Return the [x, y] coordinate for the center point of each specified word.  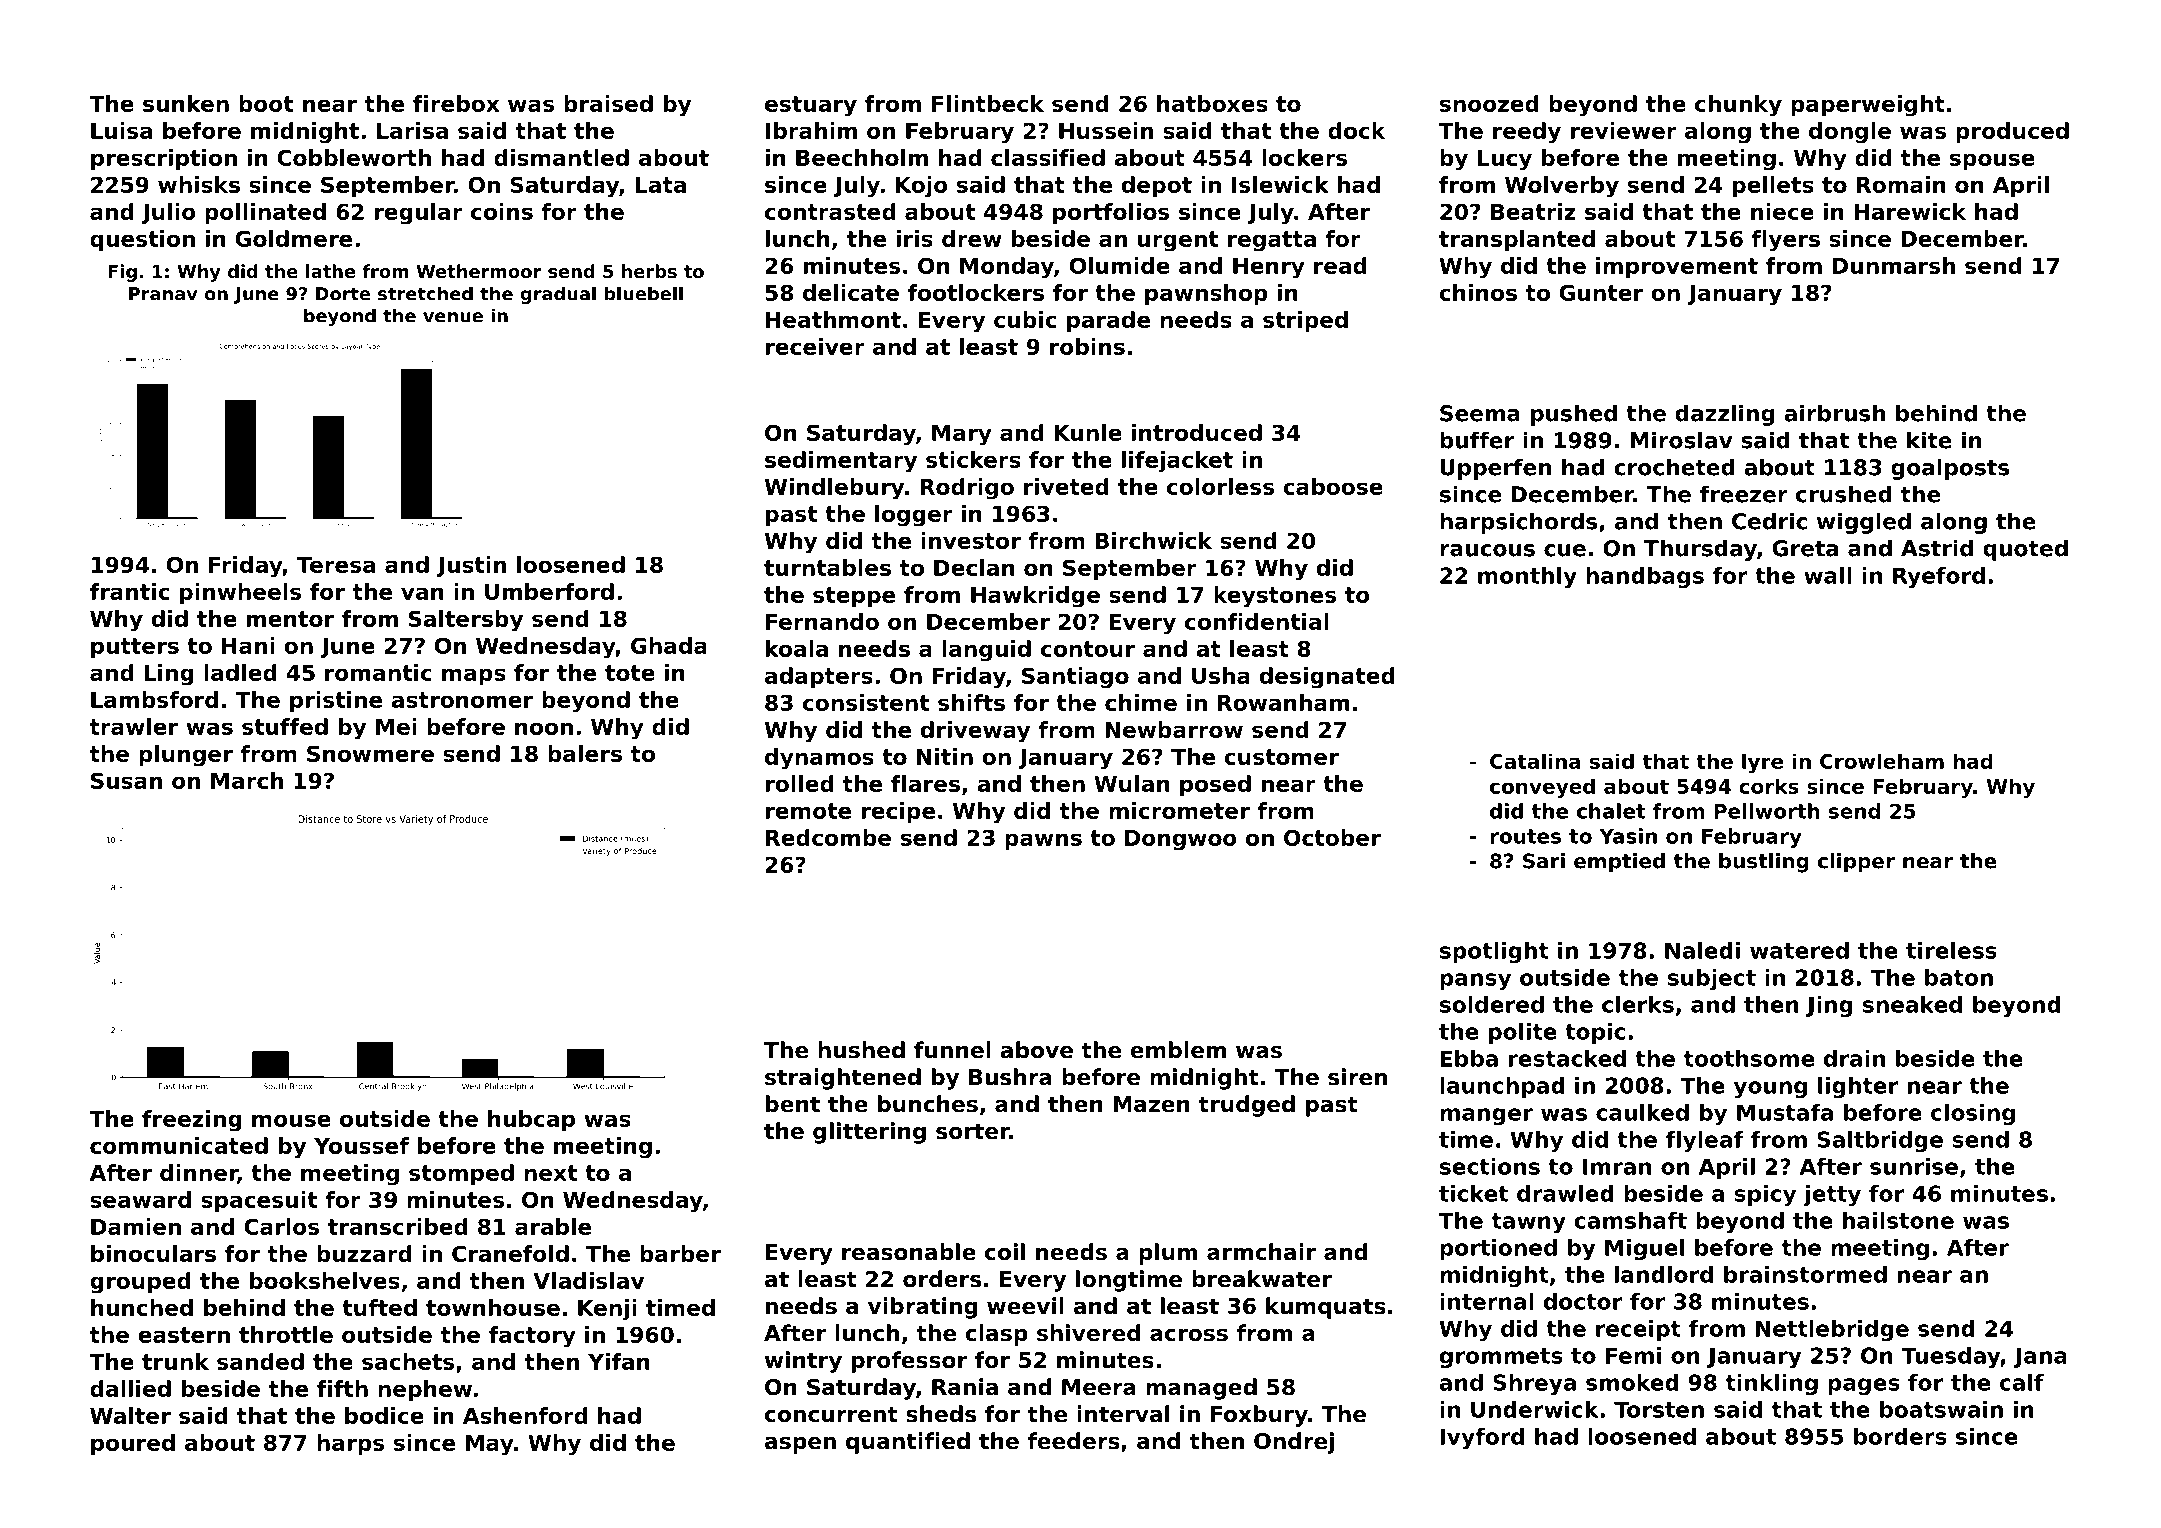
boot [266, 103]
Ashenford [525, 1415]
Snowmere [370, 753]
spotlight [1494, 952]
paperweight [1868, 106]
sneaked [1912, 1004]
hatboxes [1212, 103]
